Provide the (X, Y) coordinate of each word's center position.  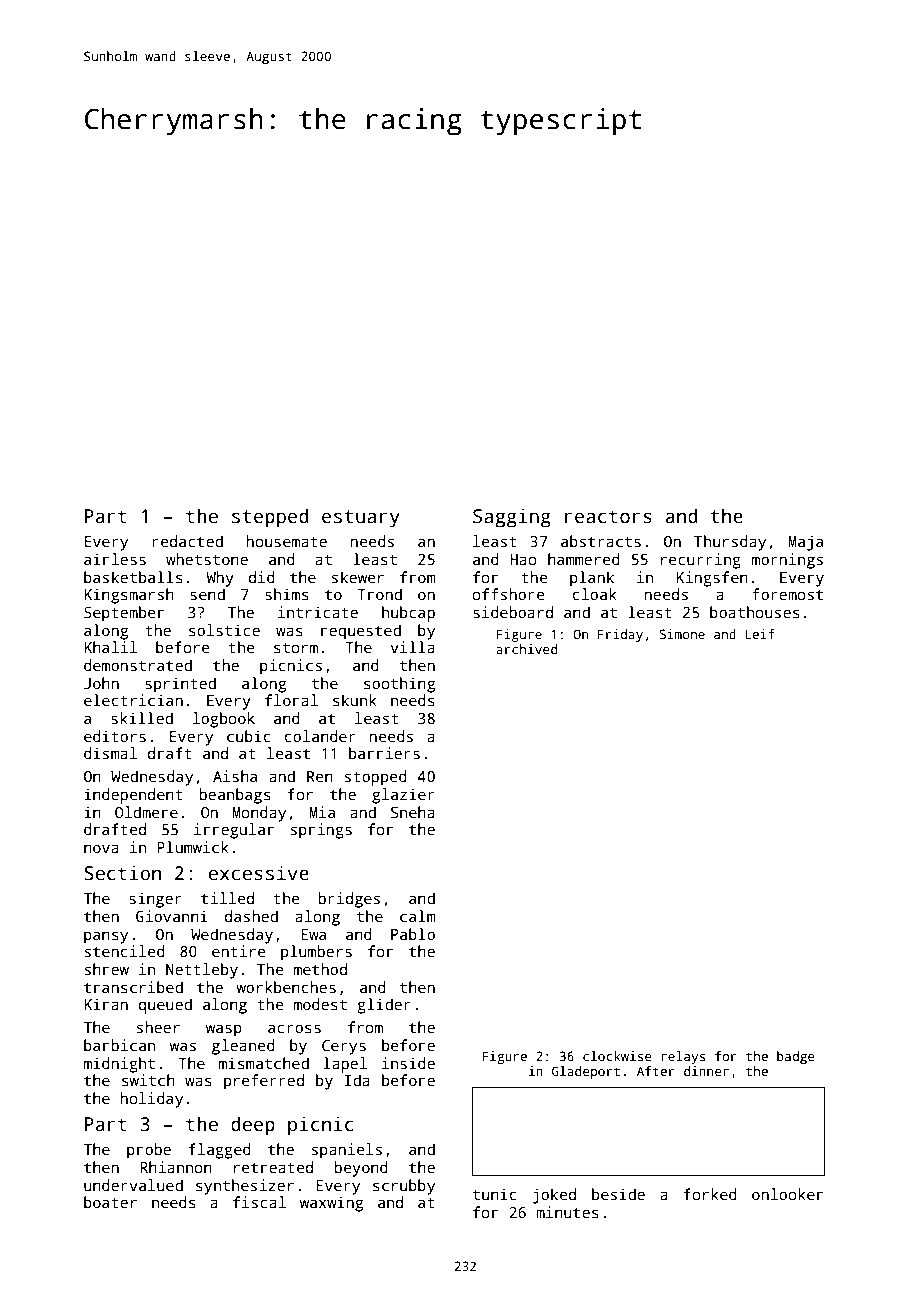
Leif (760, 634)
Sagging (512, 518)
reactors (608, 517)
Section (122, 873)
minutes (567, 1212)
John (101, 683)
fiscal (259, 1202)
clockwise (617, 1056)
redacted (187, 541)
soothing (399, 685)
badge (796, 1057)
